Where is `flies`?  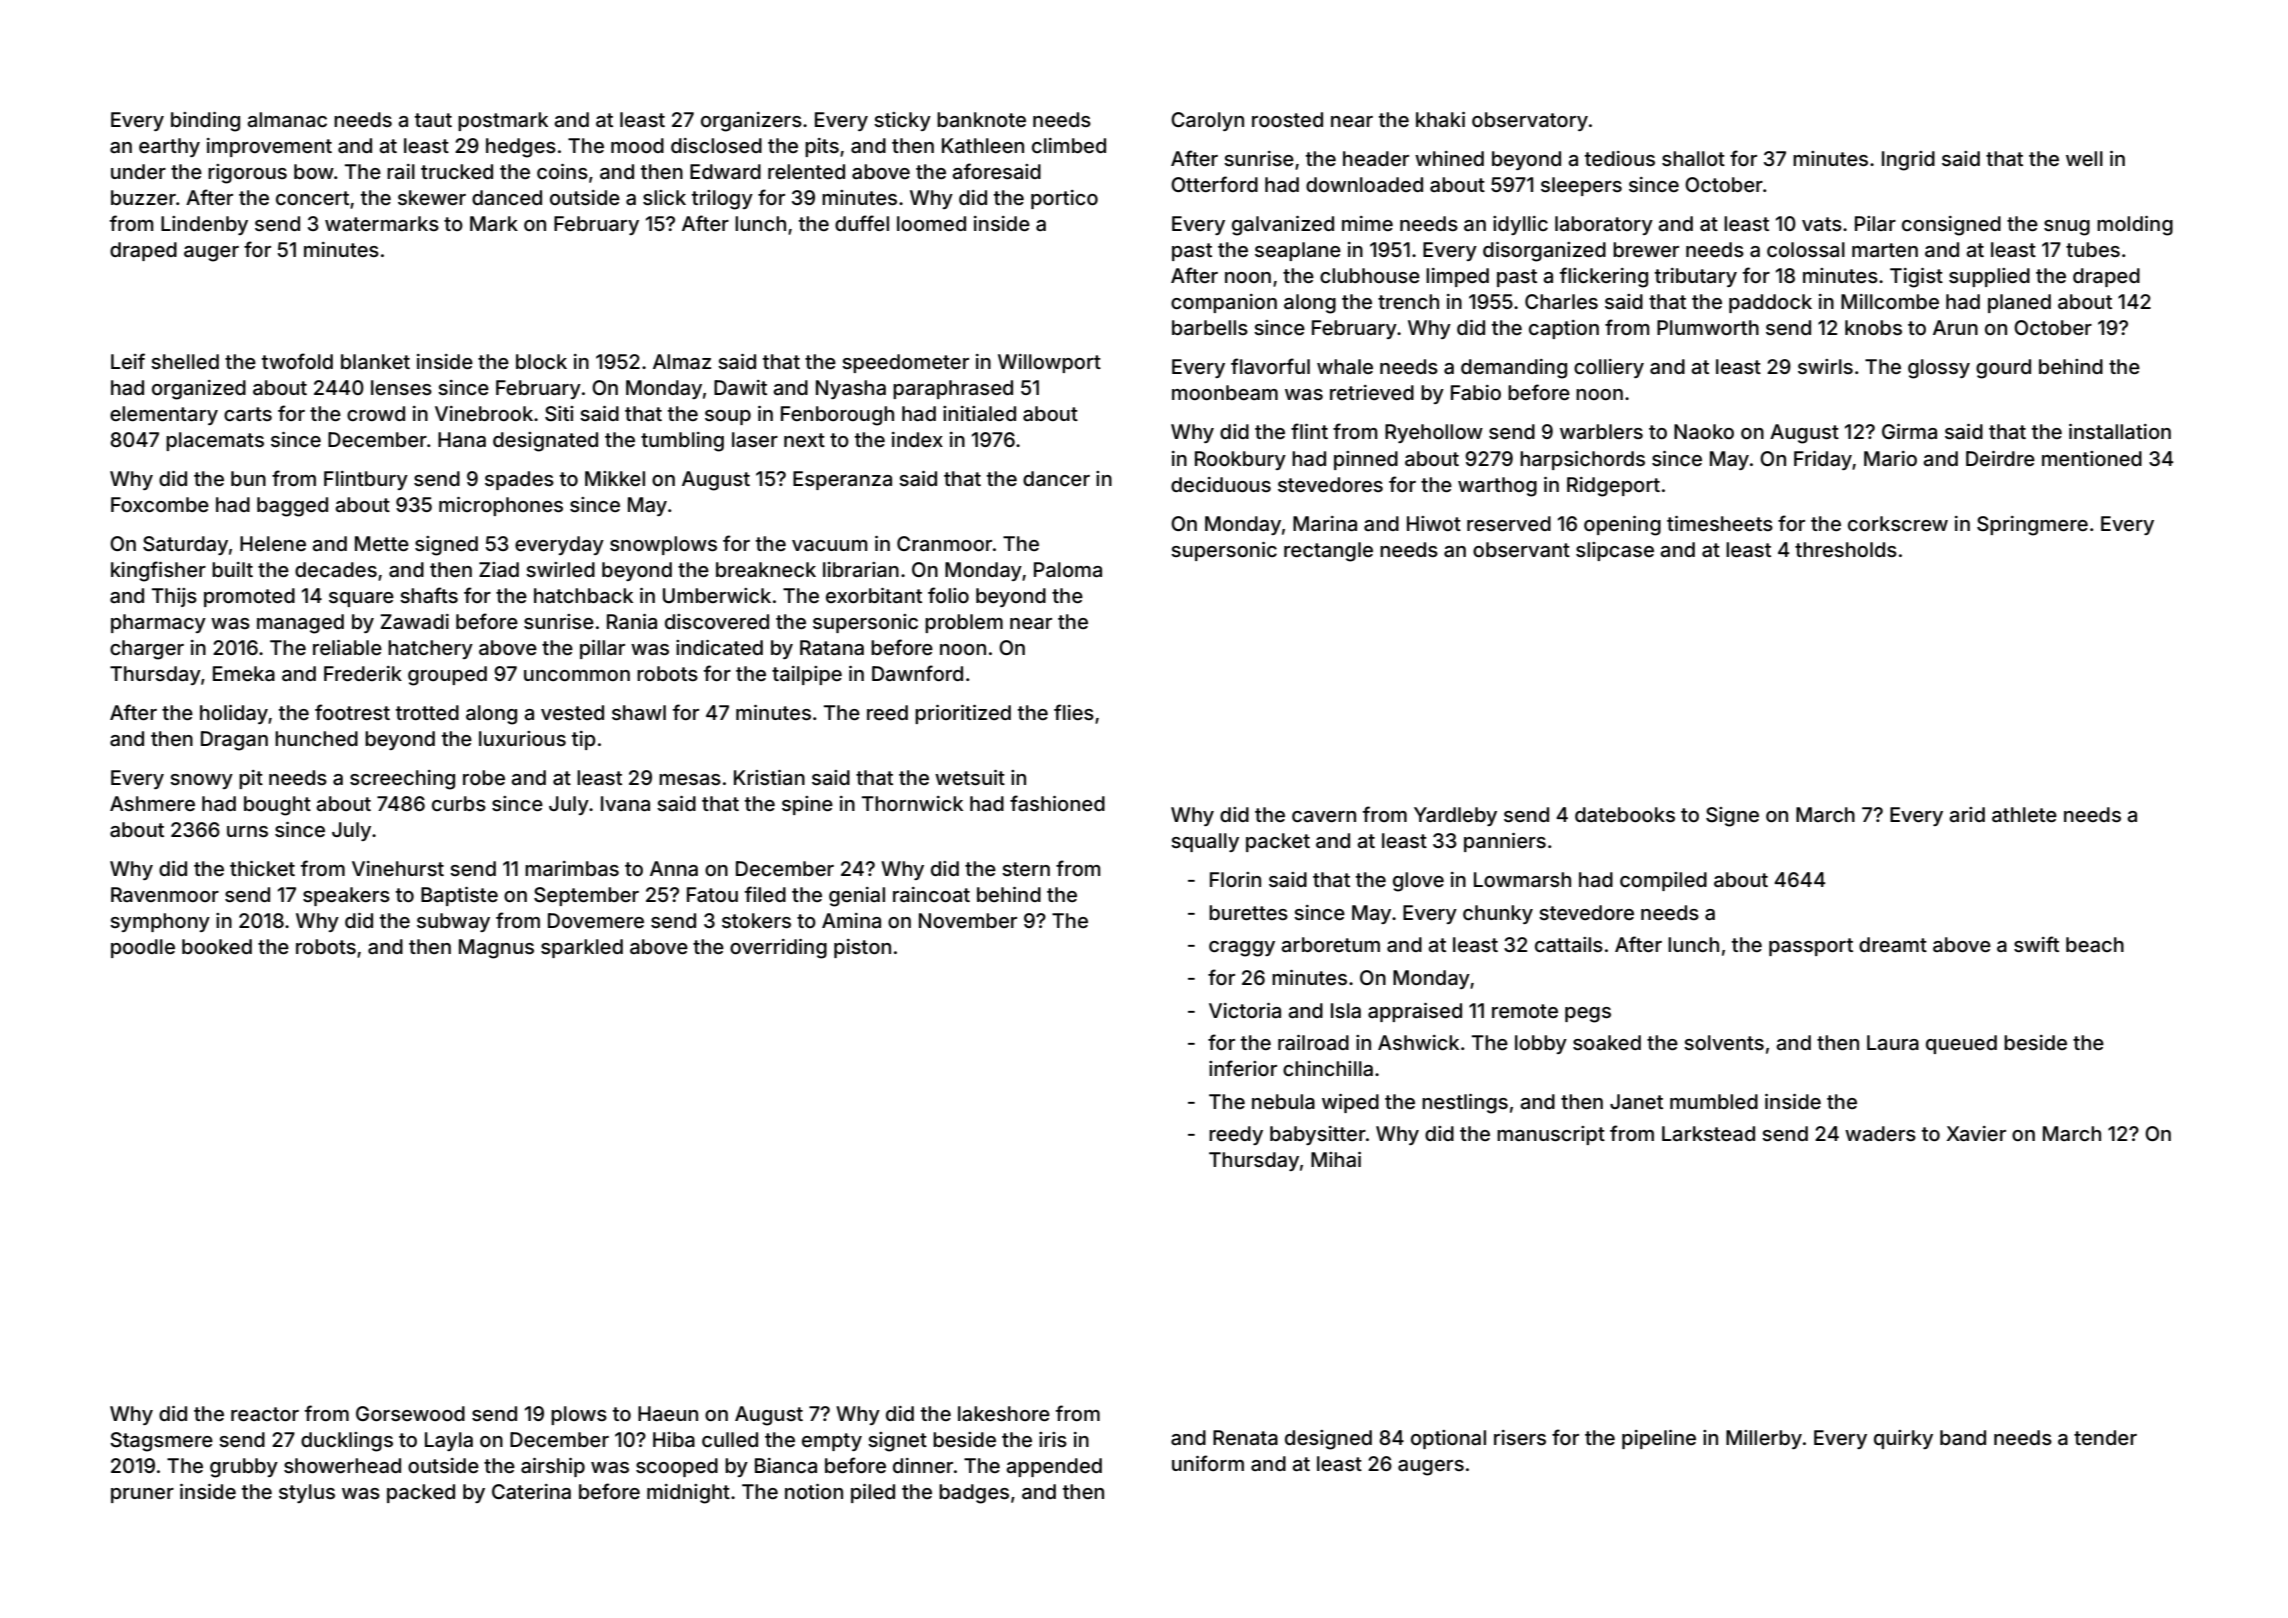
flies is located at coordinates (1074, 712).
